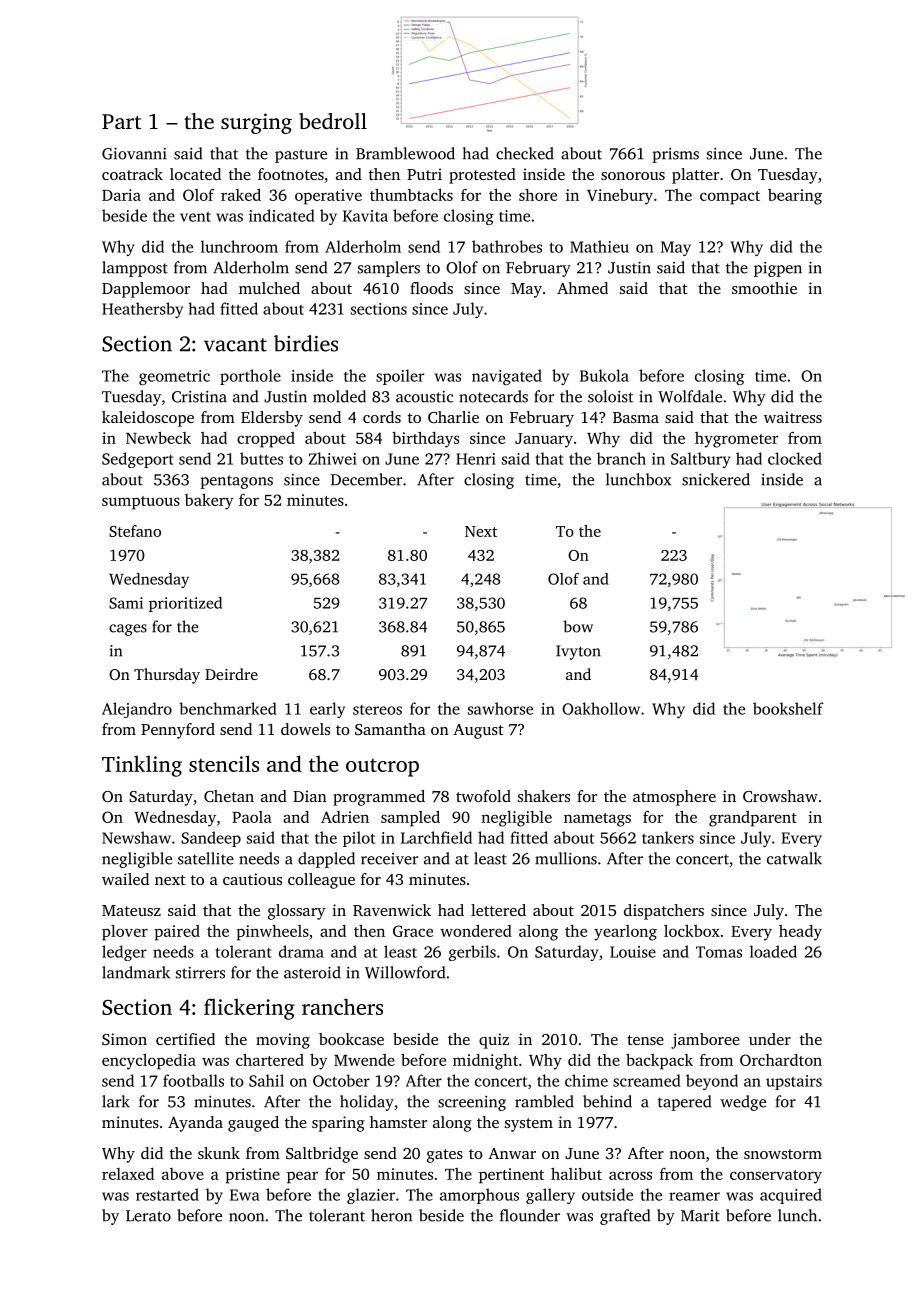 This page has width=924, height=1308. I want to click on Sandeep, so click(211, 839).
